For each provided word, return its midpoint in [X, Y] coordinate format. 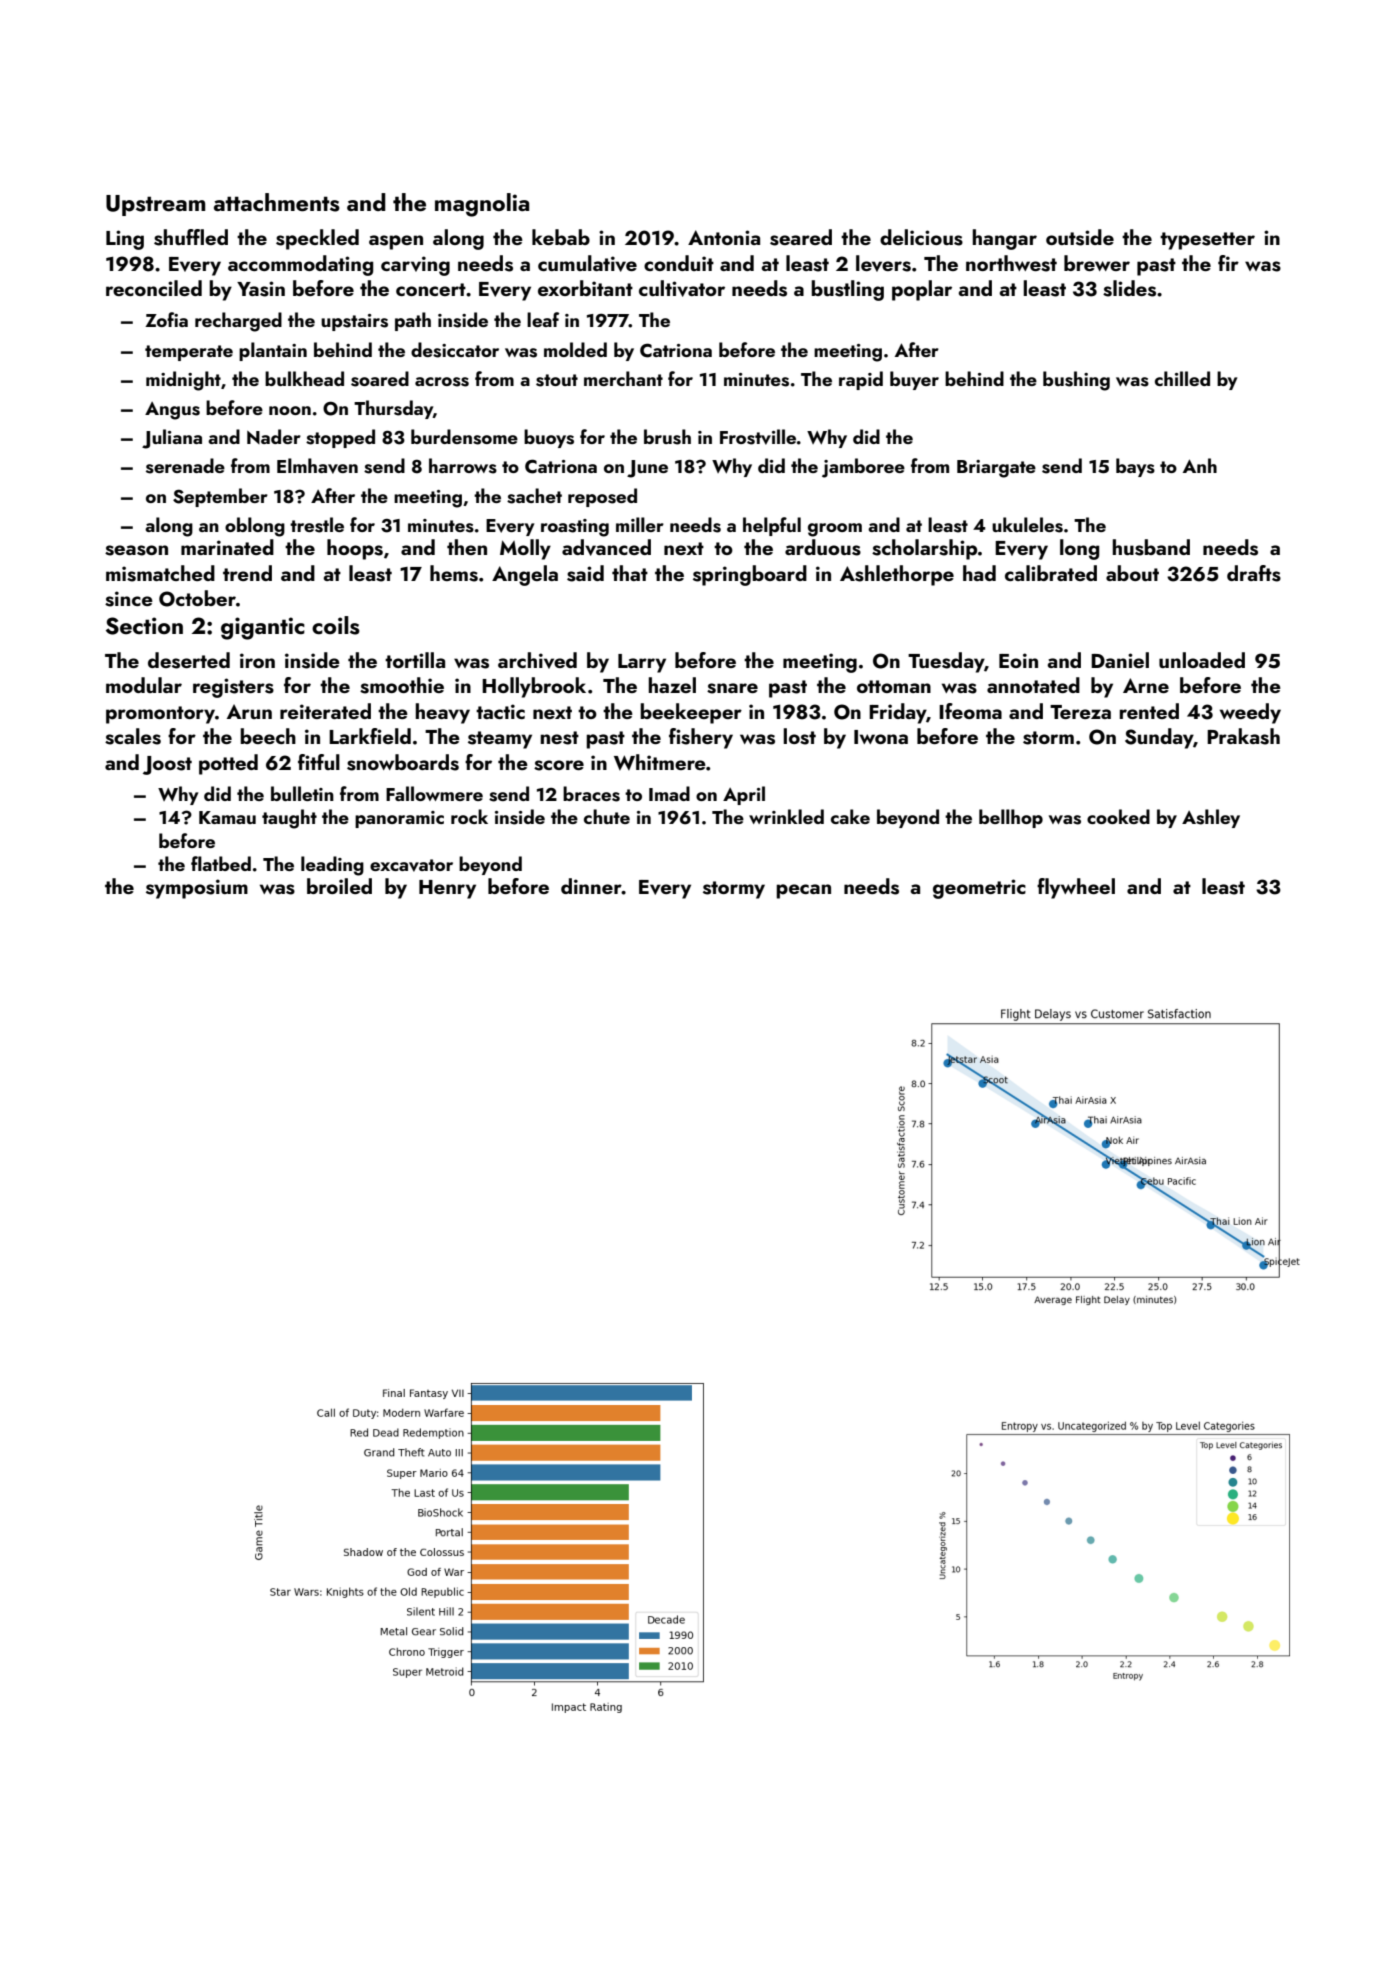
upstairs [354, 322]
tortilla [415, 660]
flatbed [221, 863]
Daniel [1120, 660]
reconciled [154, 288]
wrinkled [786, 816]
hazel [672, 685]
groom [835, 530]
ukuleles [1027, 525]
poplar [922, 290]
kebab [561, 237]
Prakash [1243, 736]
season [136, 550]
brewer [1097, 263]
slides [1129, 288]
